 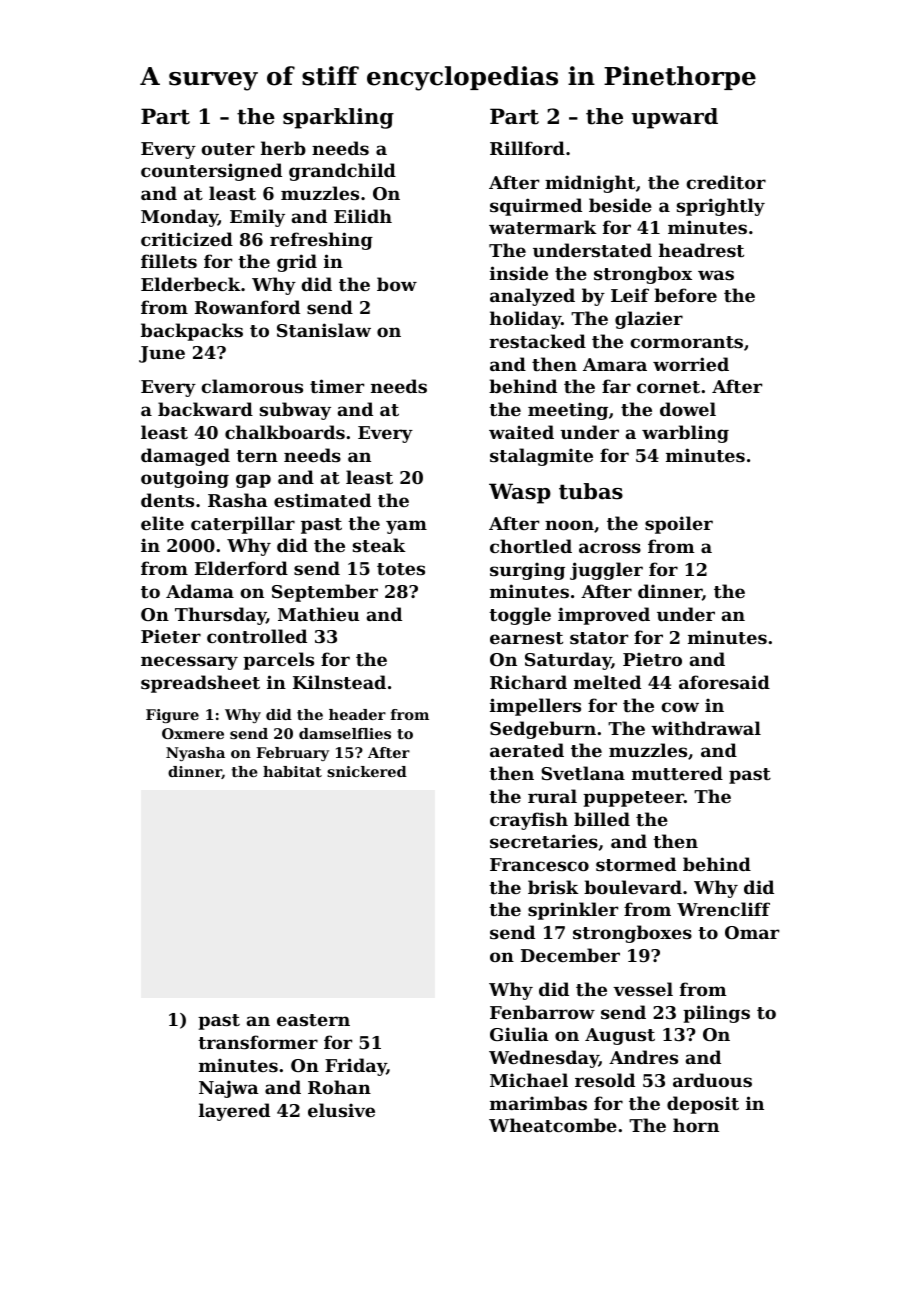 I want to click on parcels, so click(x=278, y=661).
